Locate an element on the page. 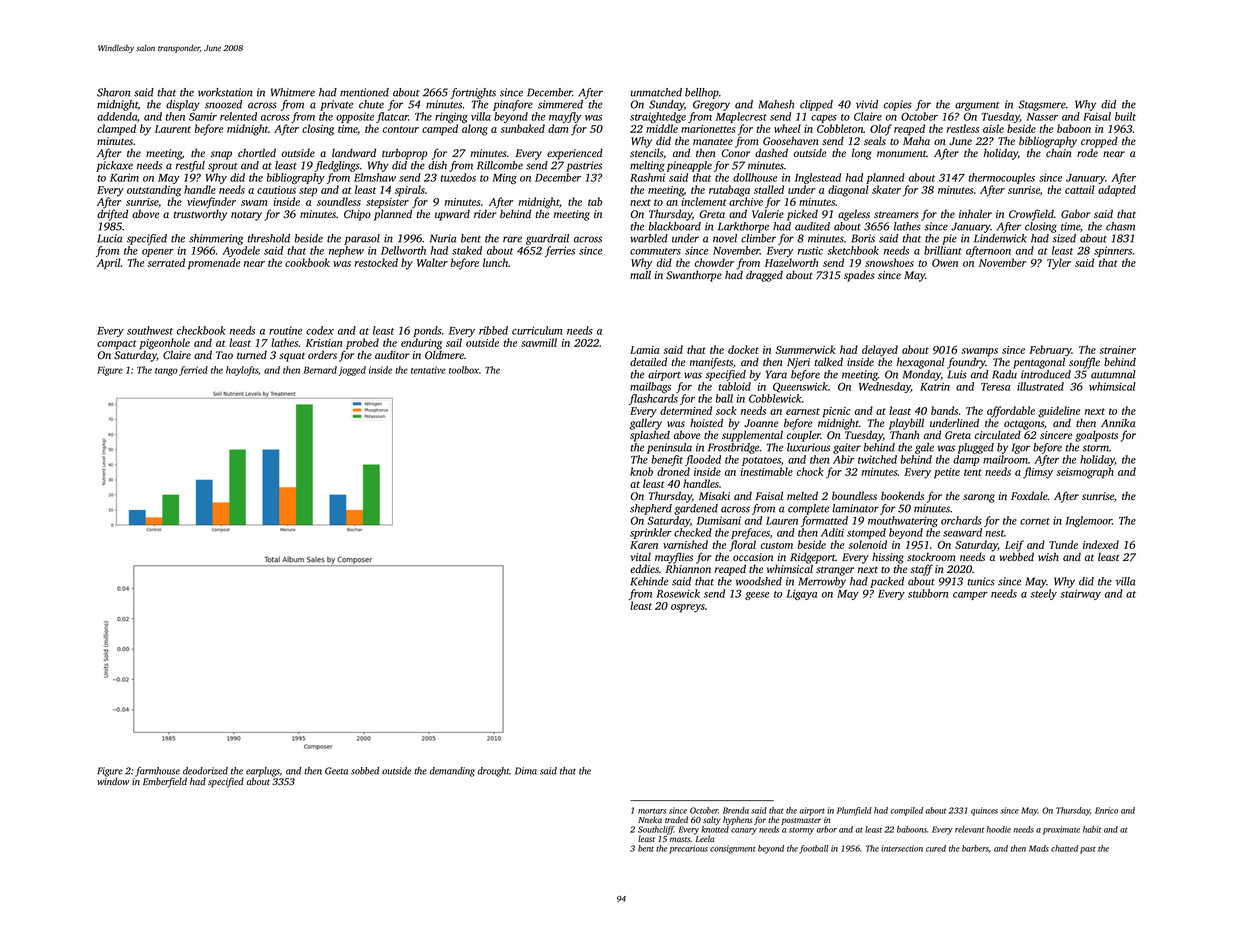 Image resolution: width=1233 pixels, height=952 pixels. rode is located at coordinates (1087, 152).
